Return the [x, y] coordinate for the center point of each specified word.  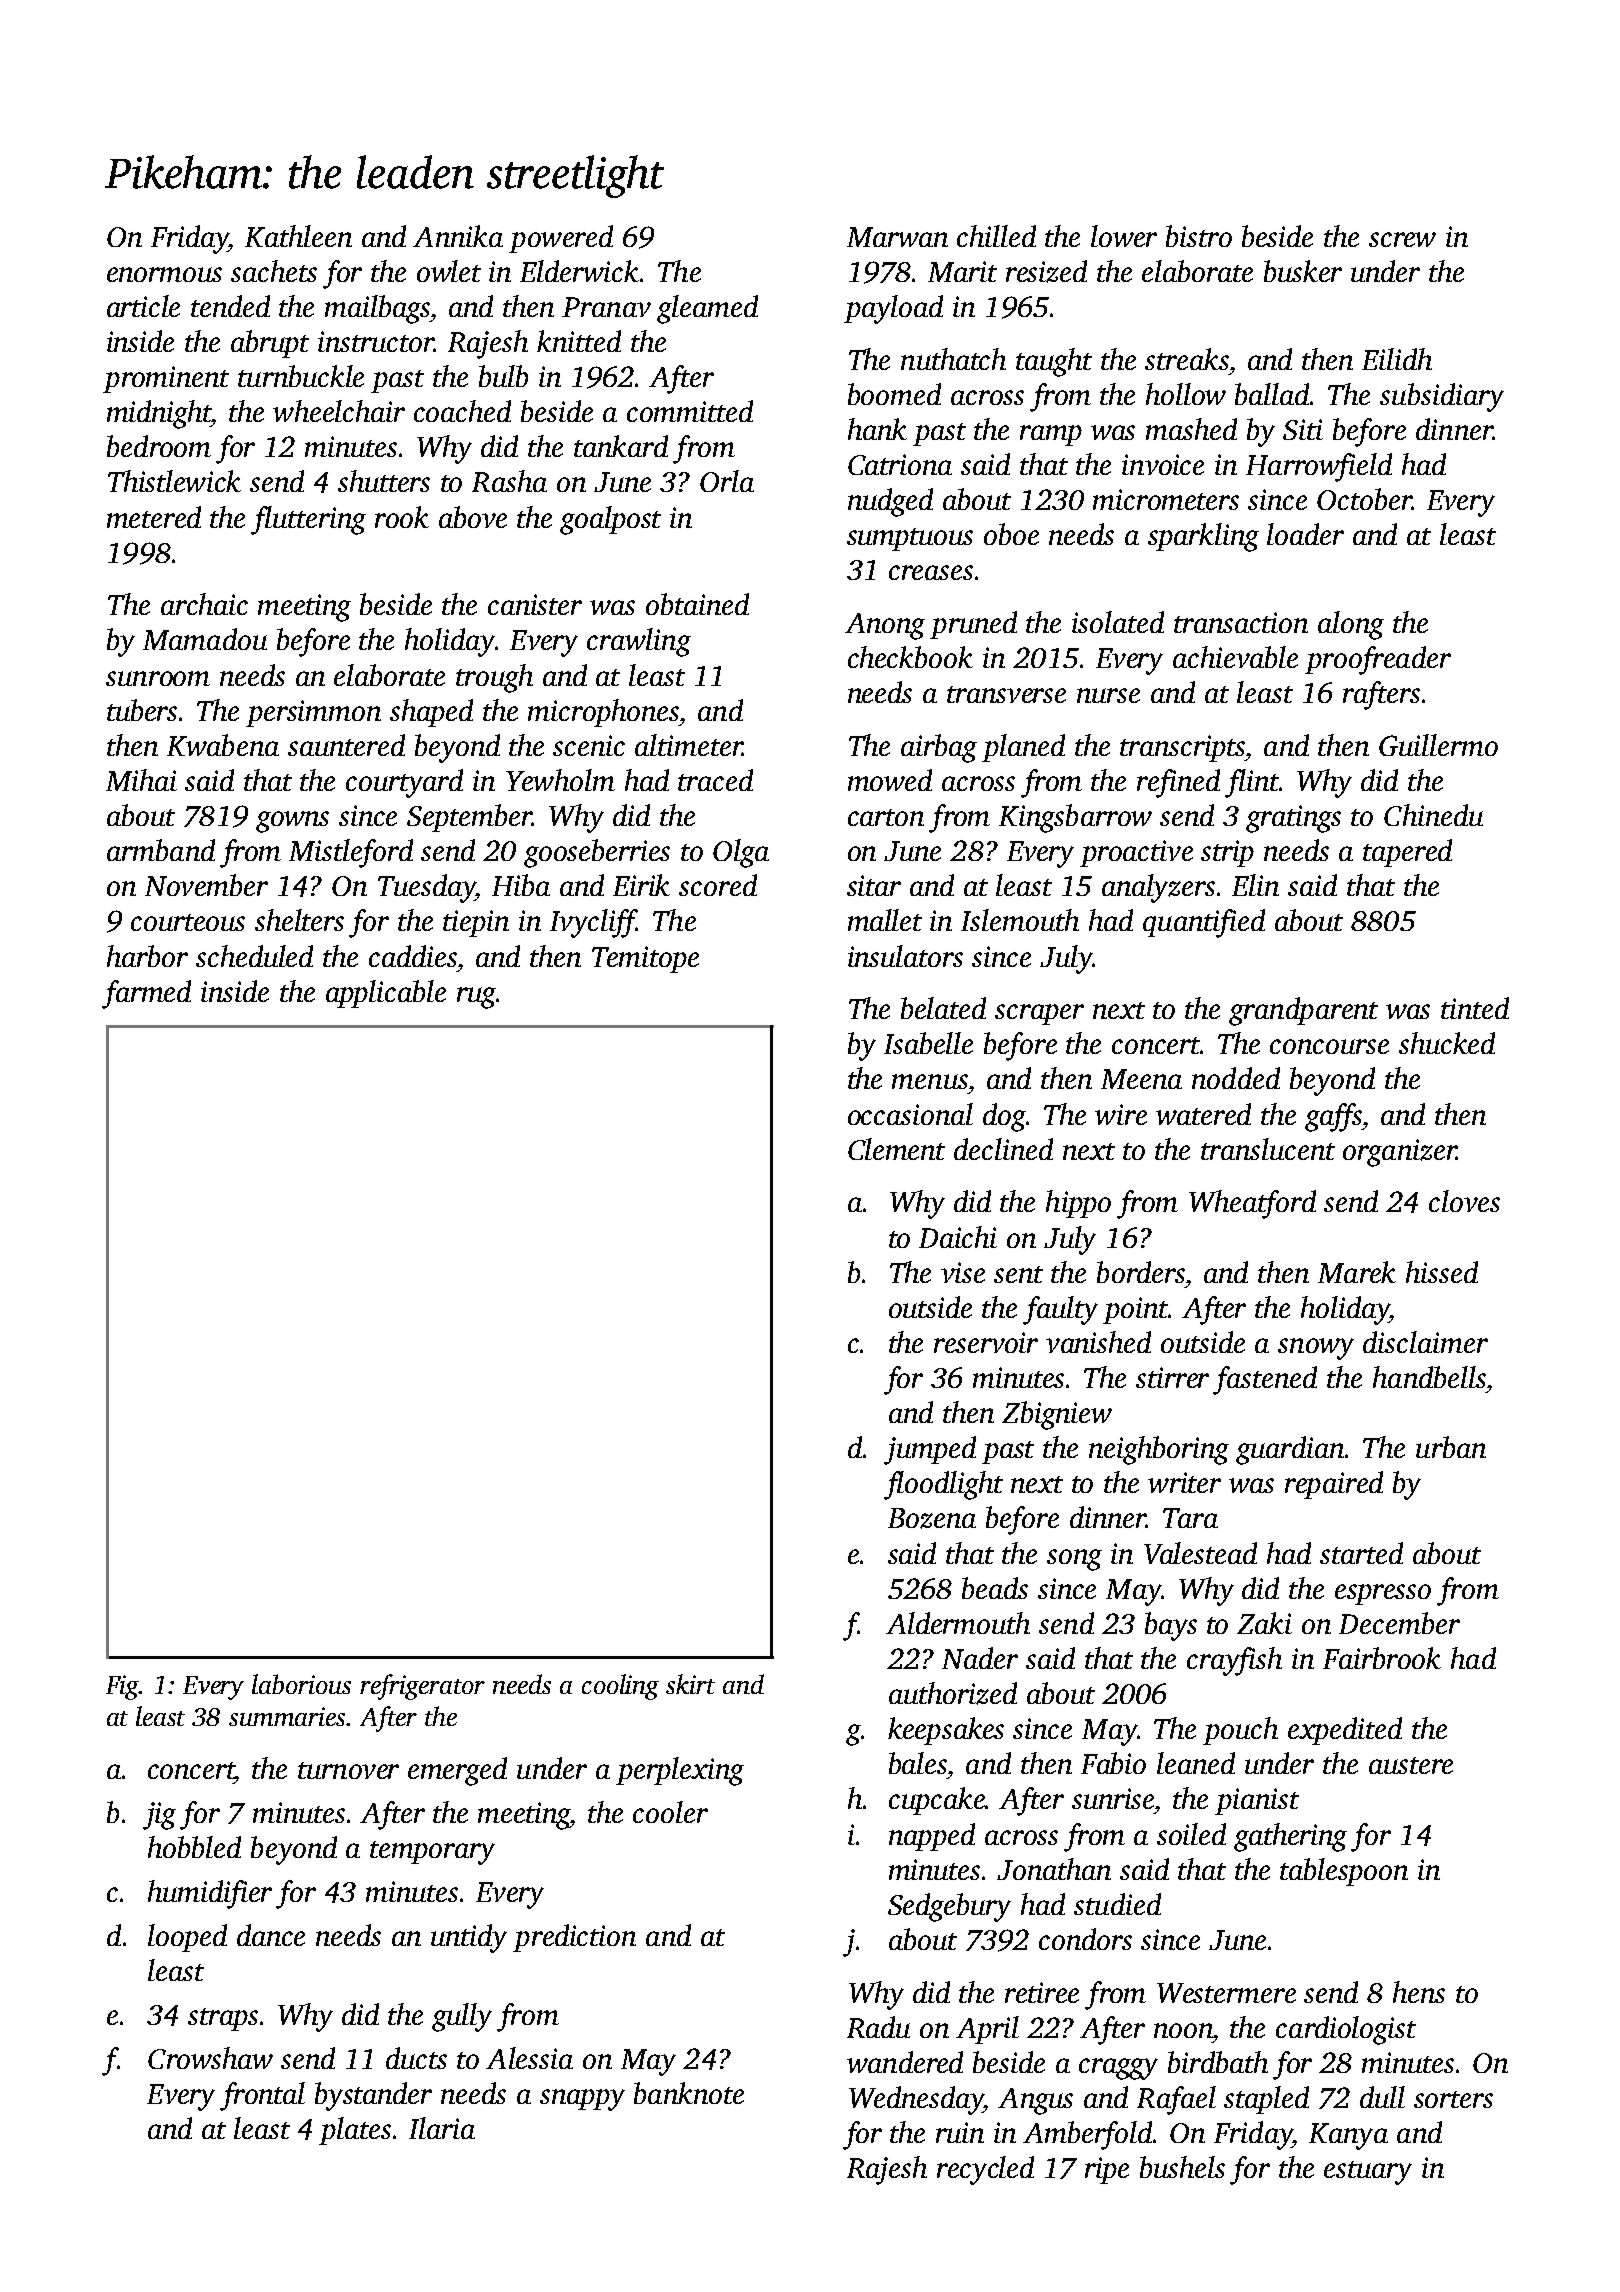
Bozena [932, 1518]
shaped [431, 713]
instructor [376, 341]
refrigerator [422, 1687]
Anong [885, 626]
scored [718, 885]
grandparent [1303, 1011]
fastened [1265, 1380]
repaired [1334, 1485]
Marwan [897, 237]
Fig [122, 1687]
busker [1303, 271]
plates [355, 2131]
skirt [690, 1684]
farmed [146, 994]
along [1351, 625]
